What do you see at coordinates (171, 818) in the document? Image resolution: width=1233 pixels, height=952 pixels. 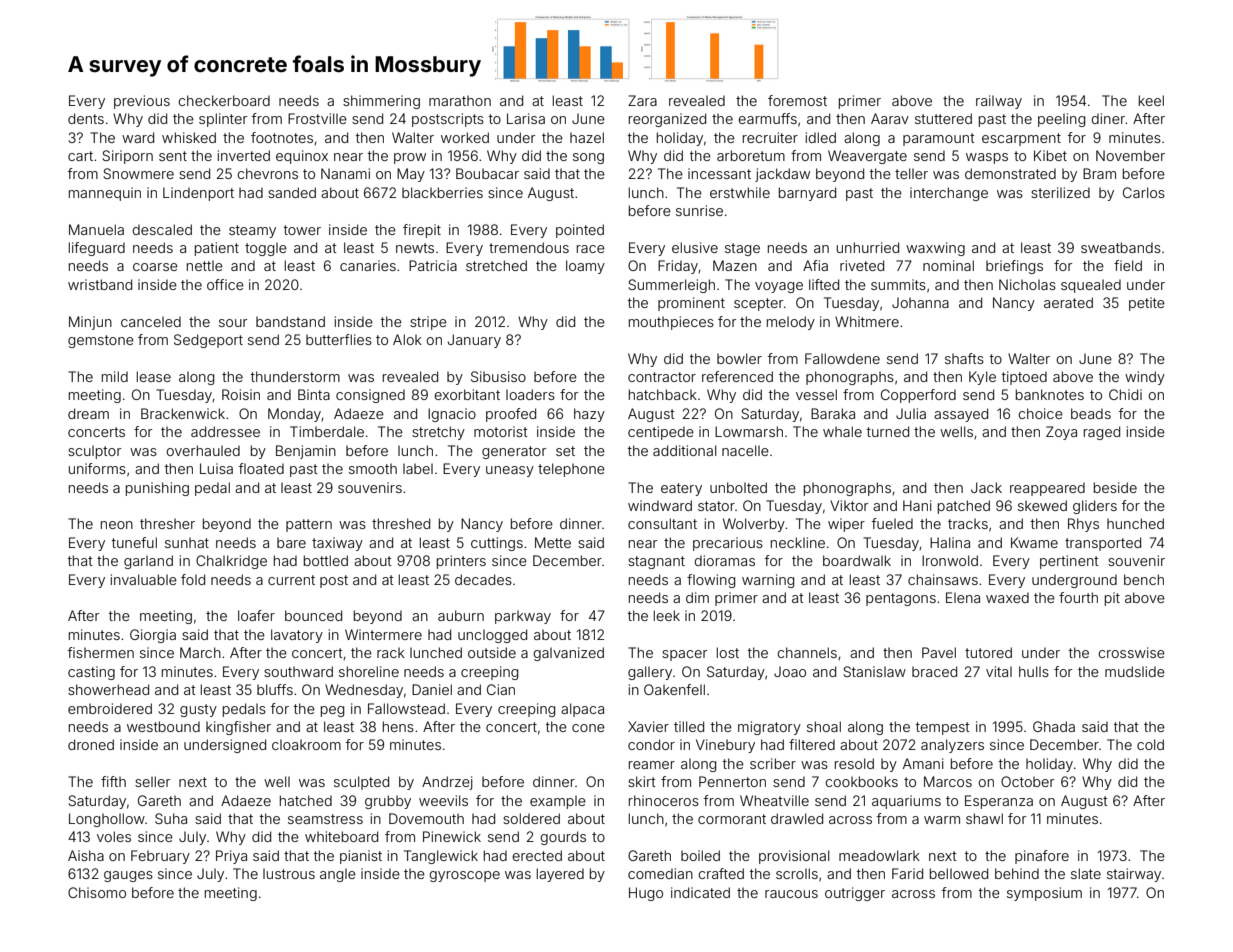 I see `Suha` at bounding box center [171, 818].
